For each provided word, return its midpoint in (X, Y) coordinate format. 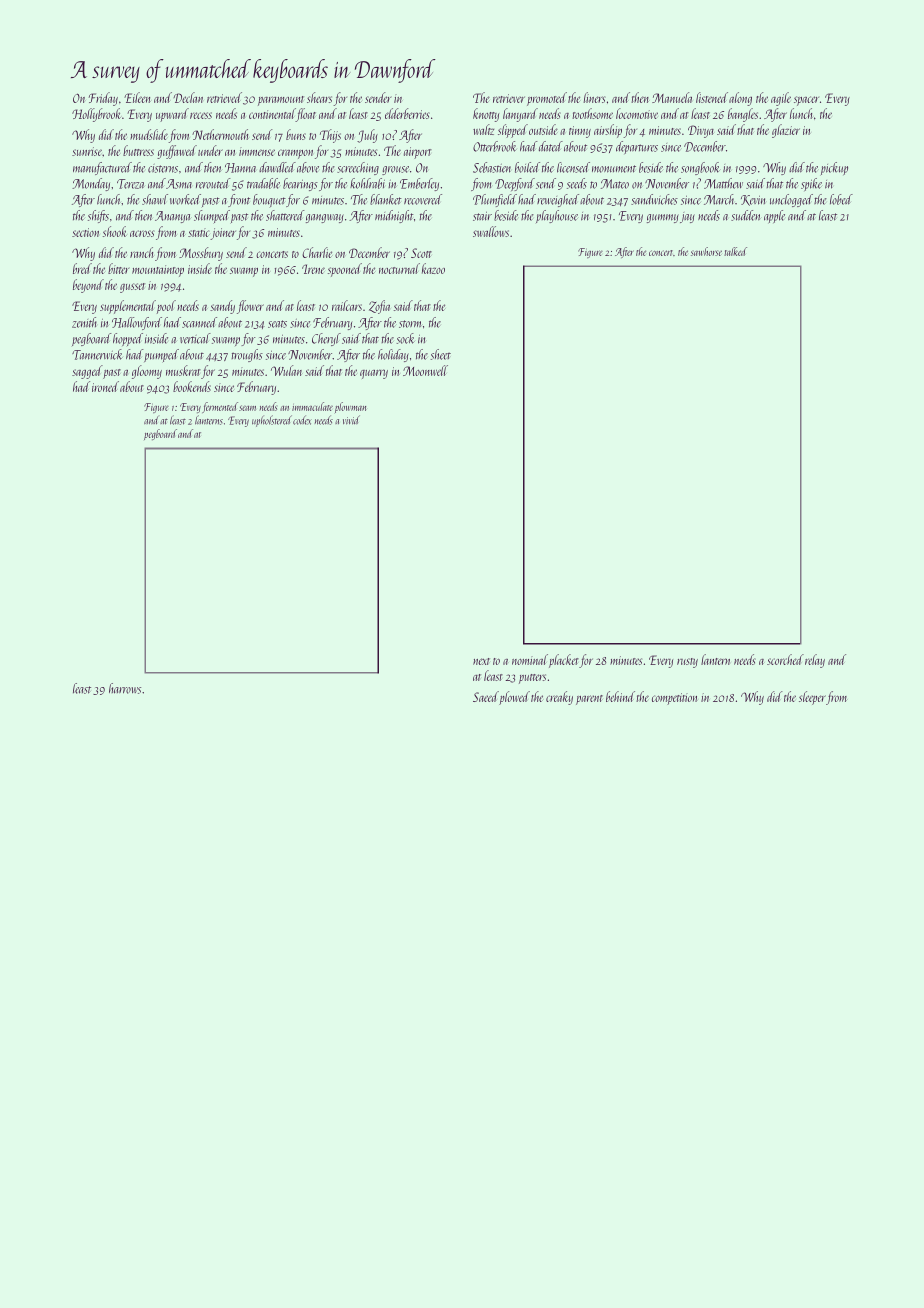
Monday (91, 184)
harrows (125, 688)
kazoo (433, 268)
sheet (440, 354)
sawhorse (706, 251)
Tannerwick (97, 354)
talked (735, 251)
